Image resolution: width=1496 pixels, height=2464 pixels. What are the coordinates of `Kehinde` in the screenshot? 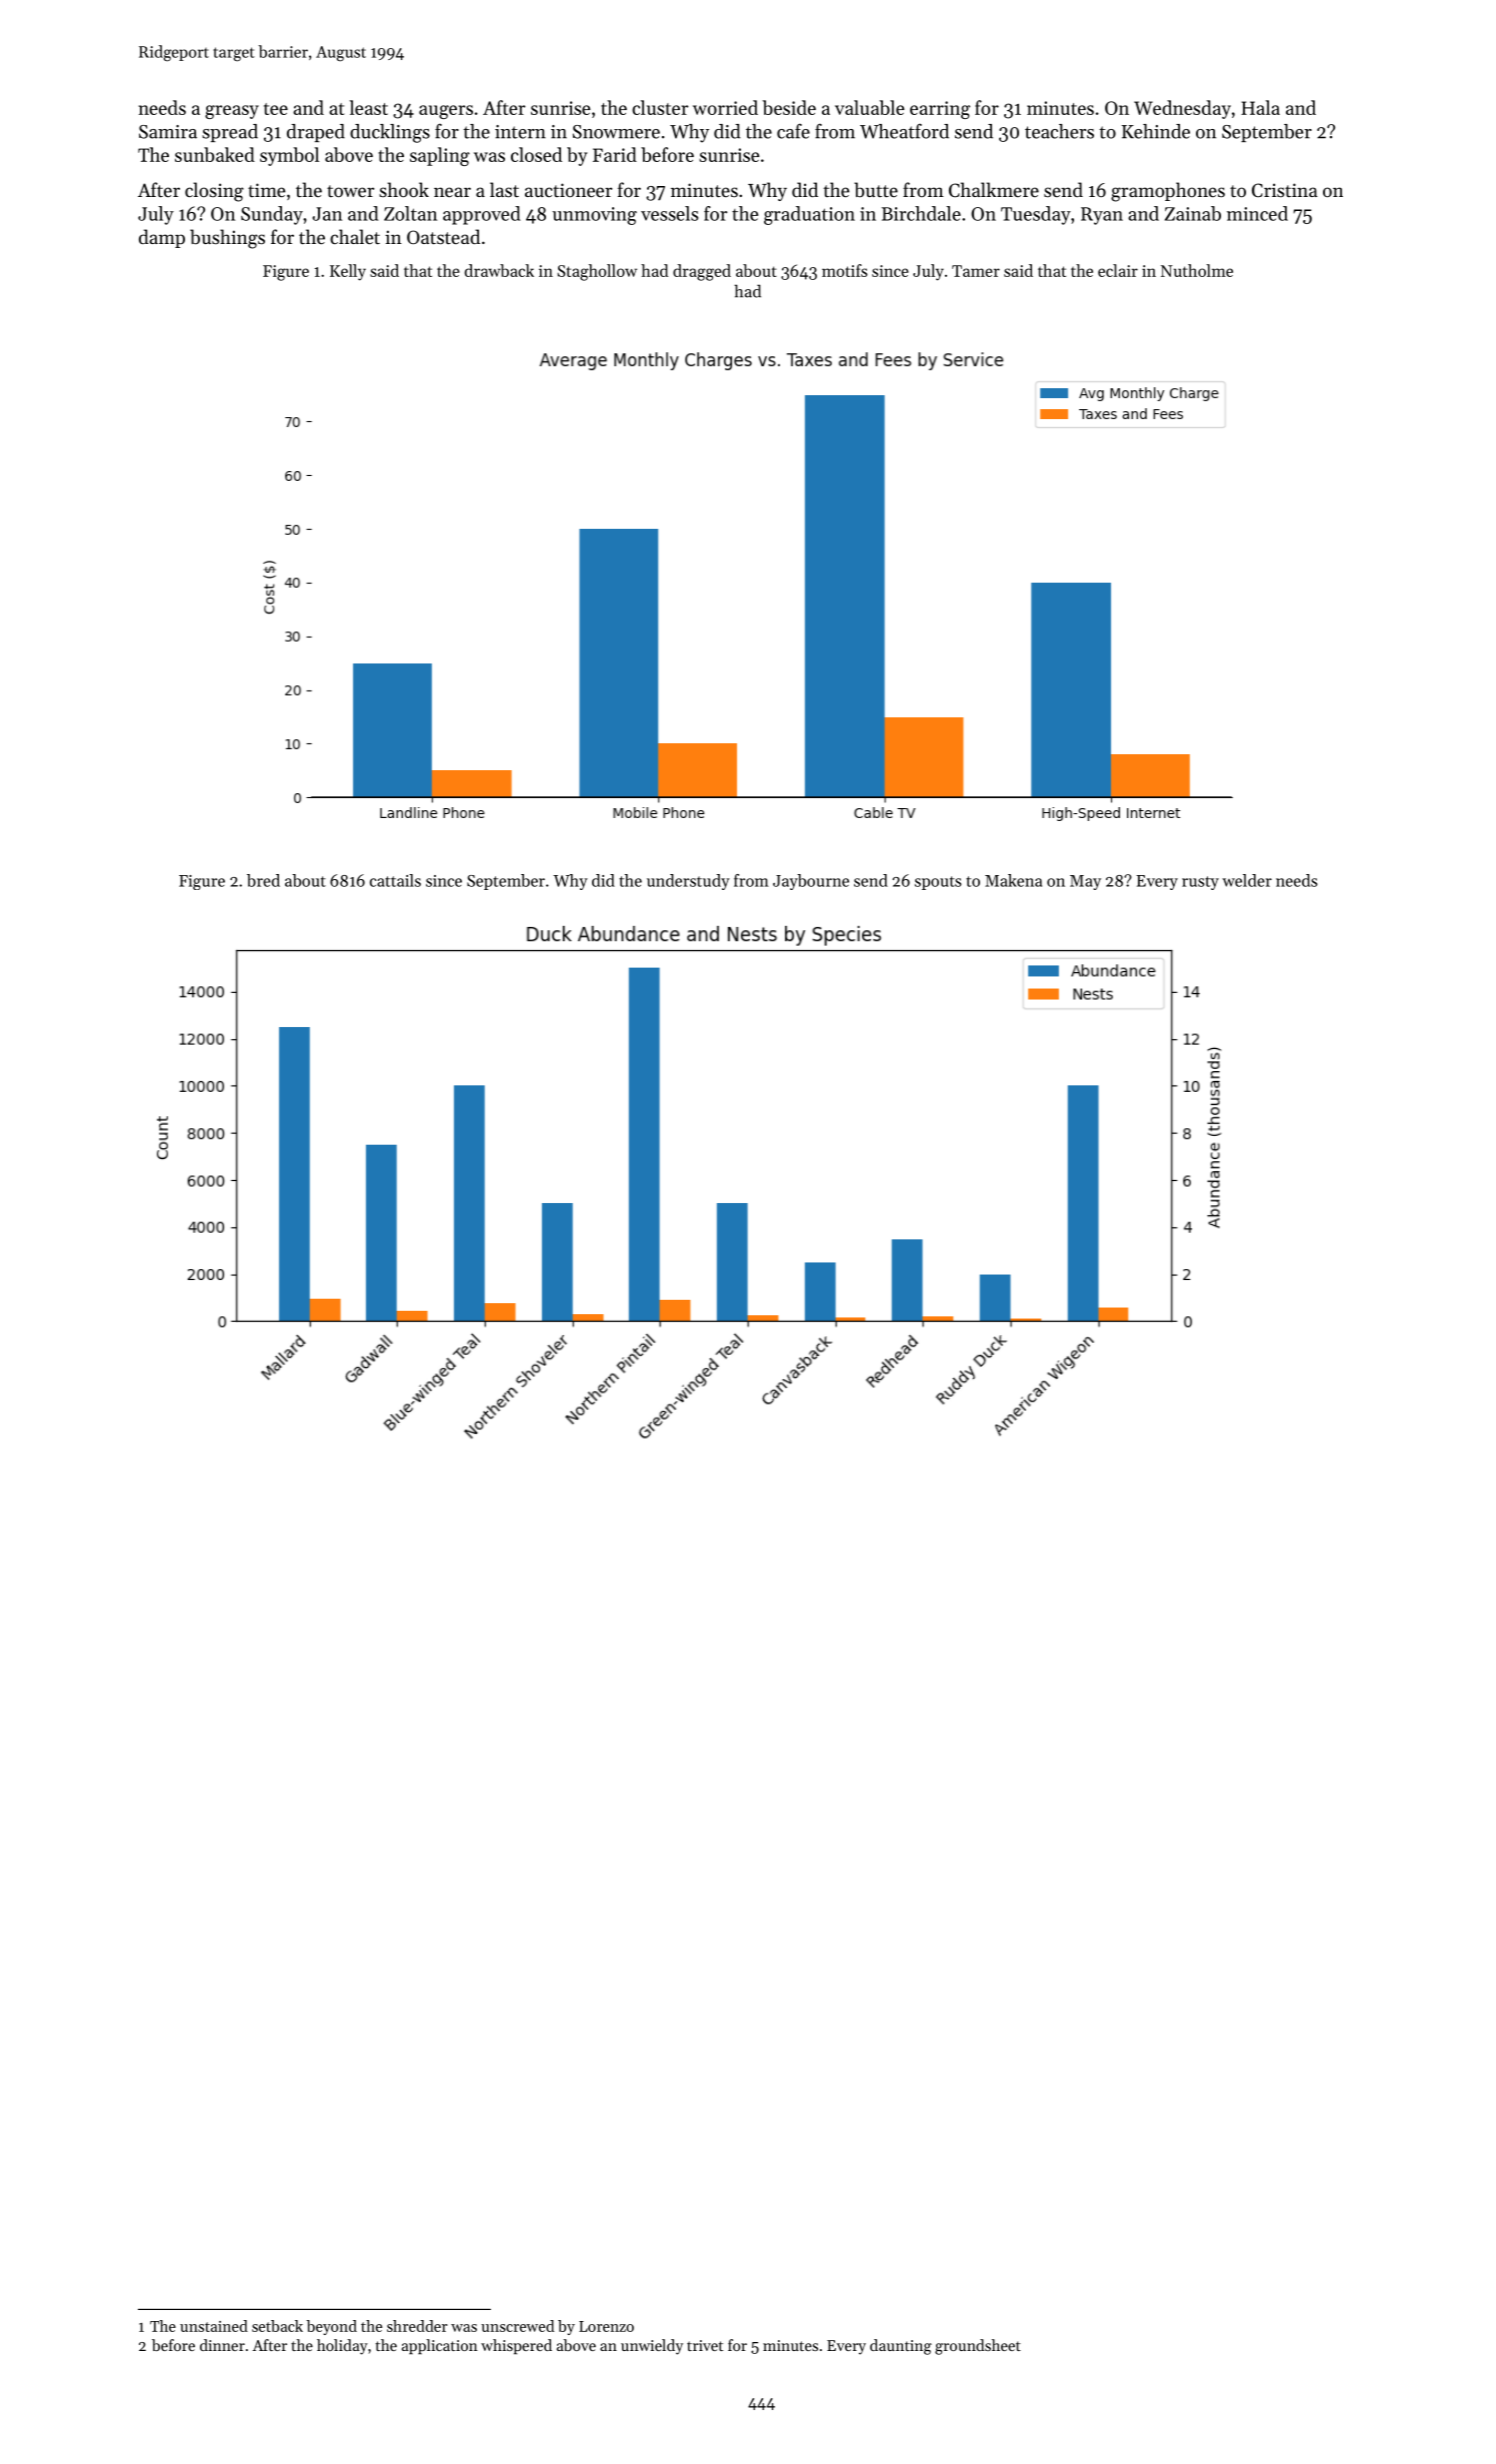 It's located at (1156, 131).
